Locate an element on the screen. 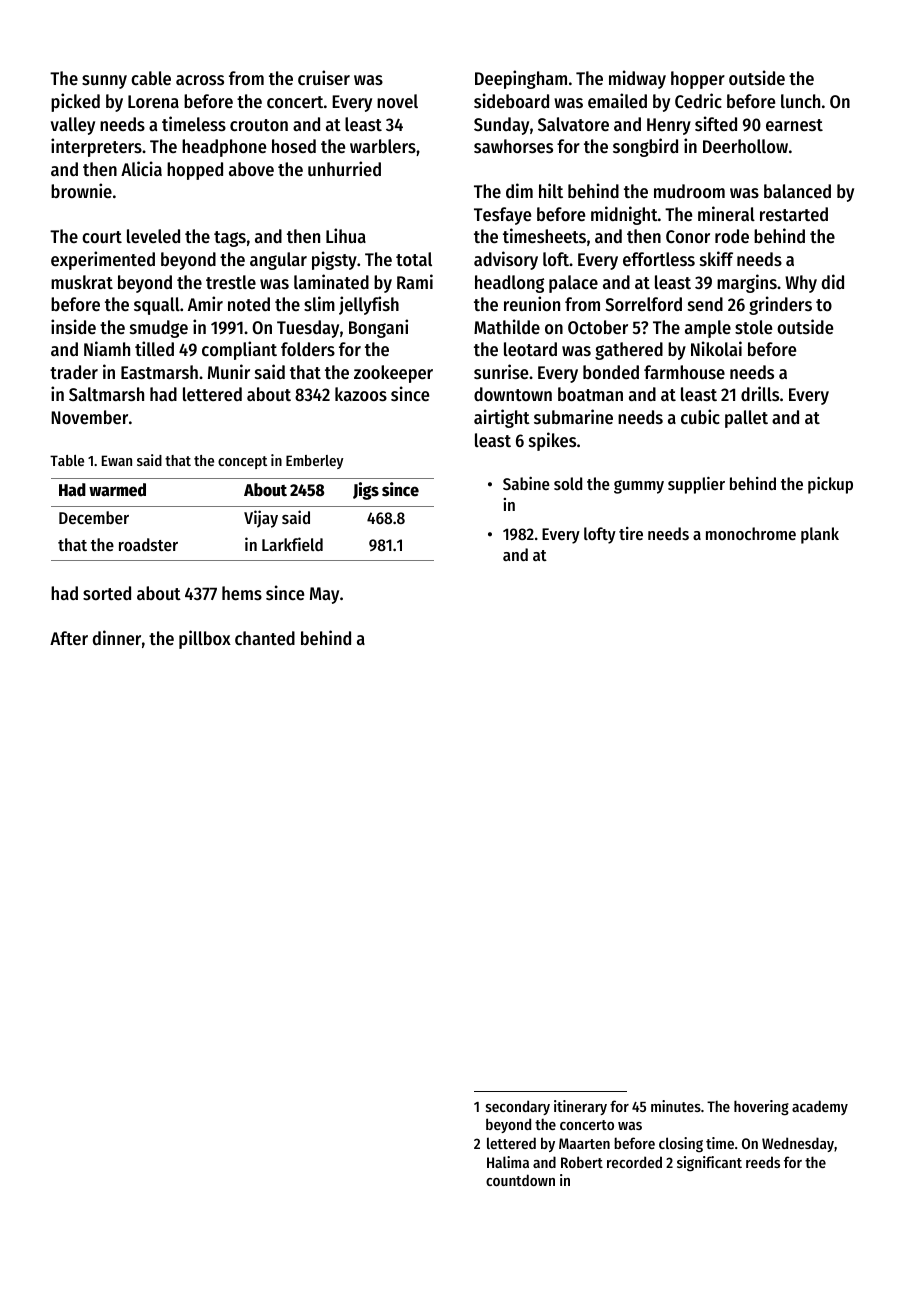 This screenshot has height=1290, width=908. plank is located at coordinates (820, 535).
